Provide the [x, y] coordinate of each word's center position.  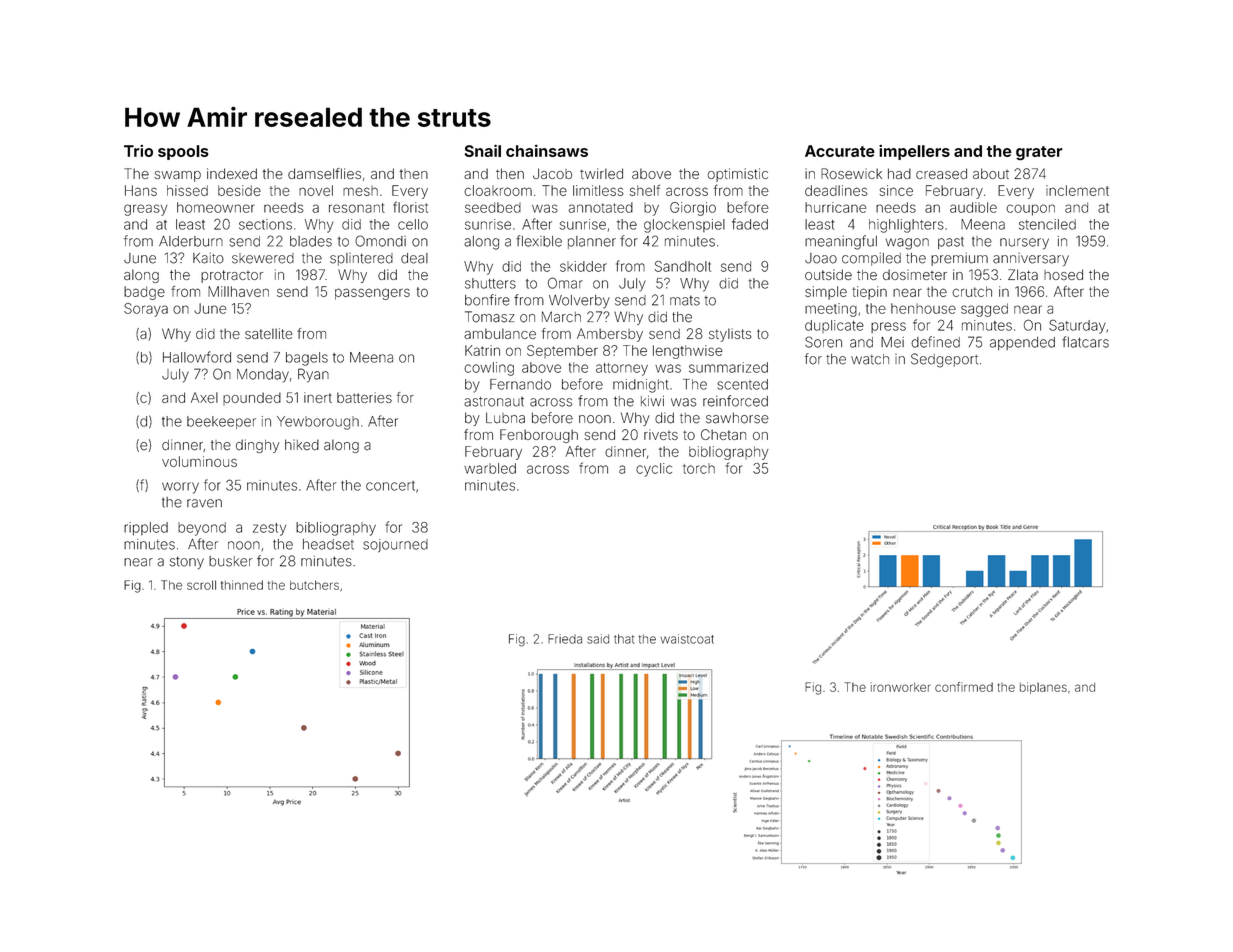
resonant [357, 208]
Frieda [565, 639]
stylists [730, 335]
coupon [1030, 210]
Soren [823, 342]
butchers [314, 585]
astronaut [494, 401]
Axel [204, 397]
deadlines [836, 190]
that [624, 639]
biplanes [1043, 688]
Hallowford [197, 357]
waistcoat [687, 639]
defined [935, 342]
